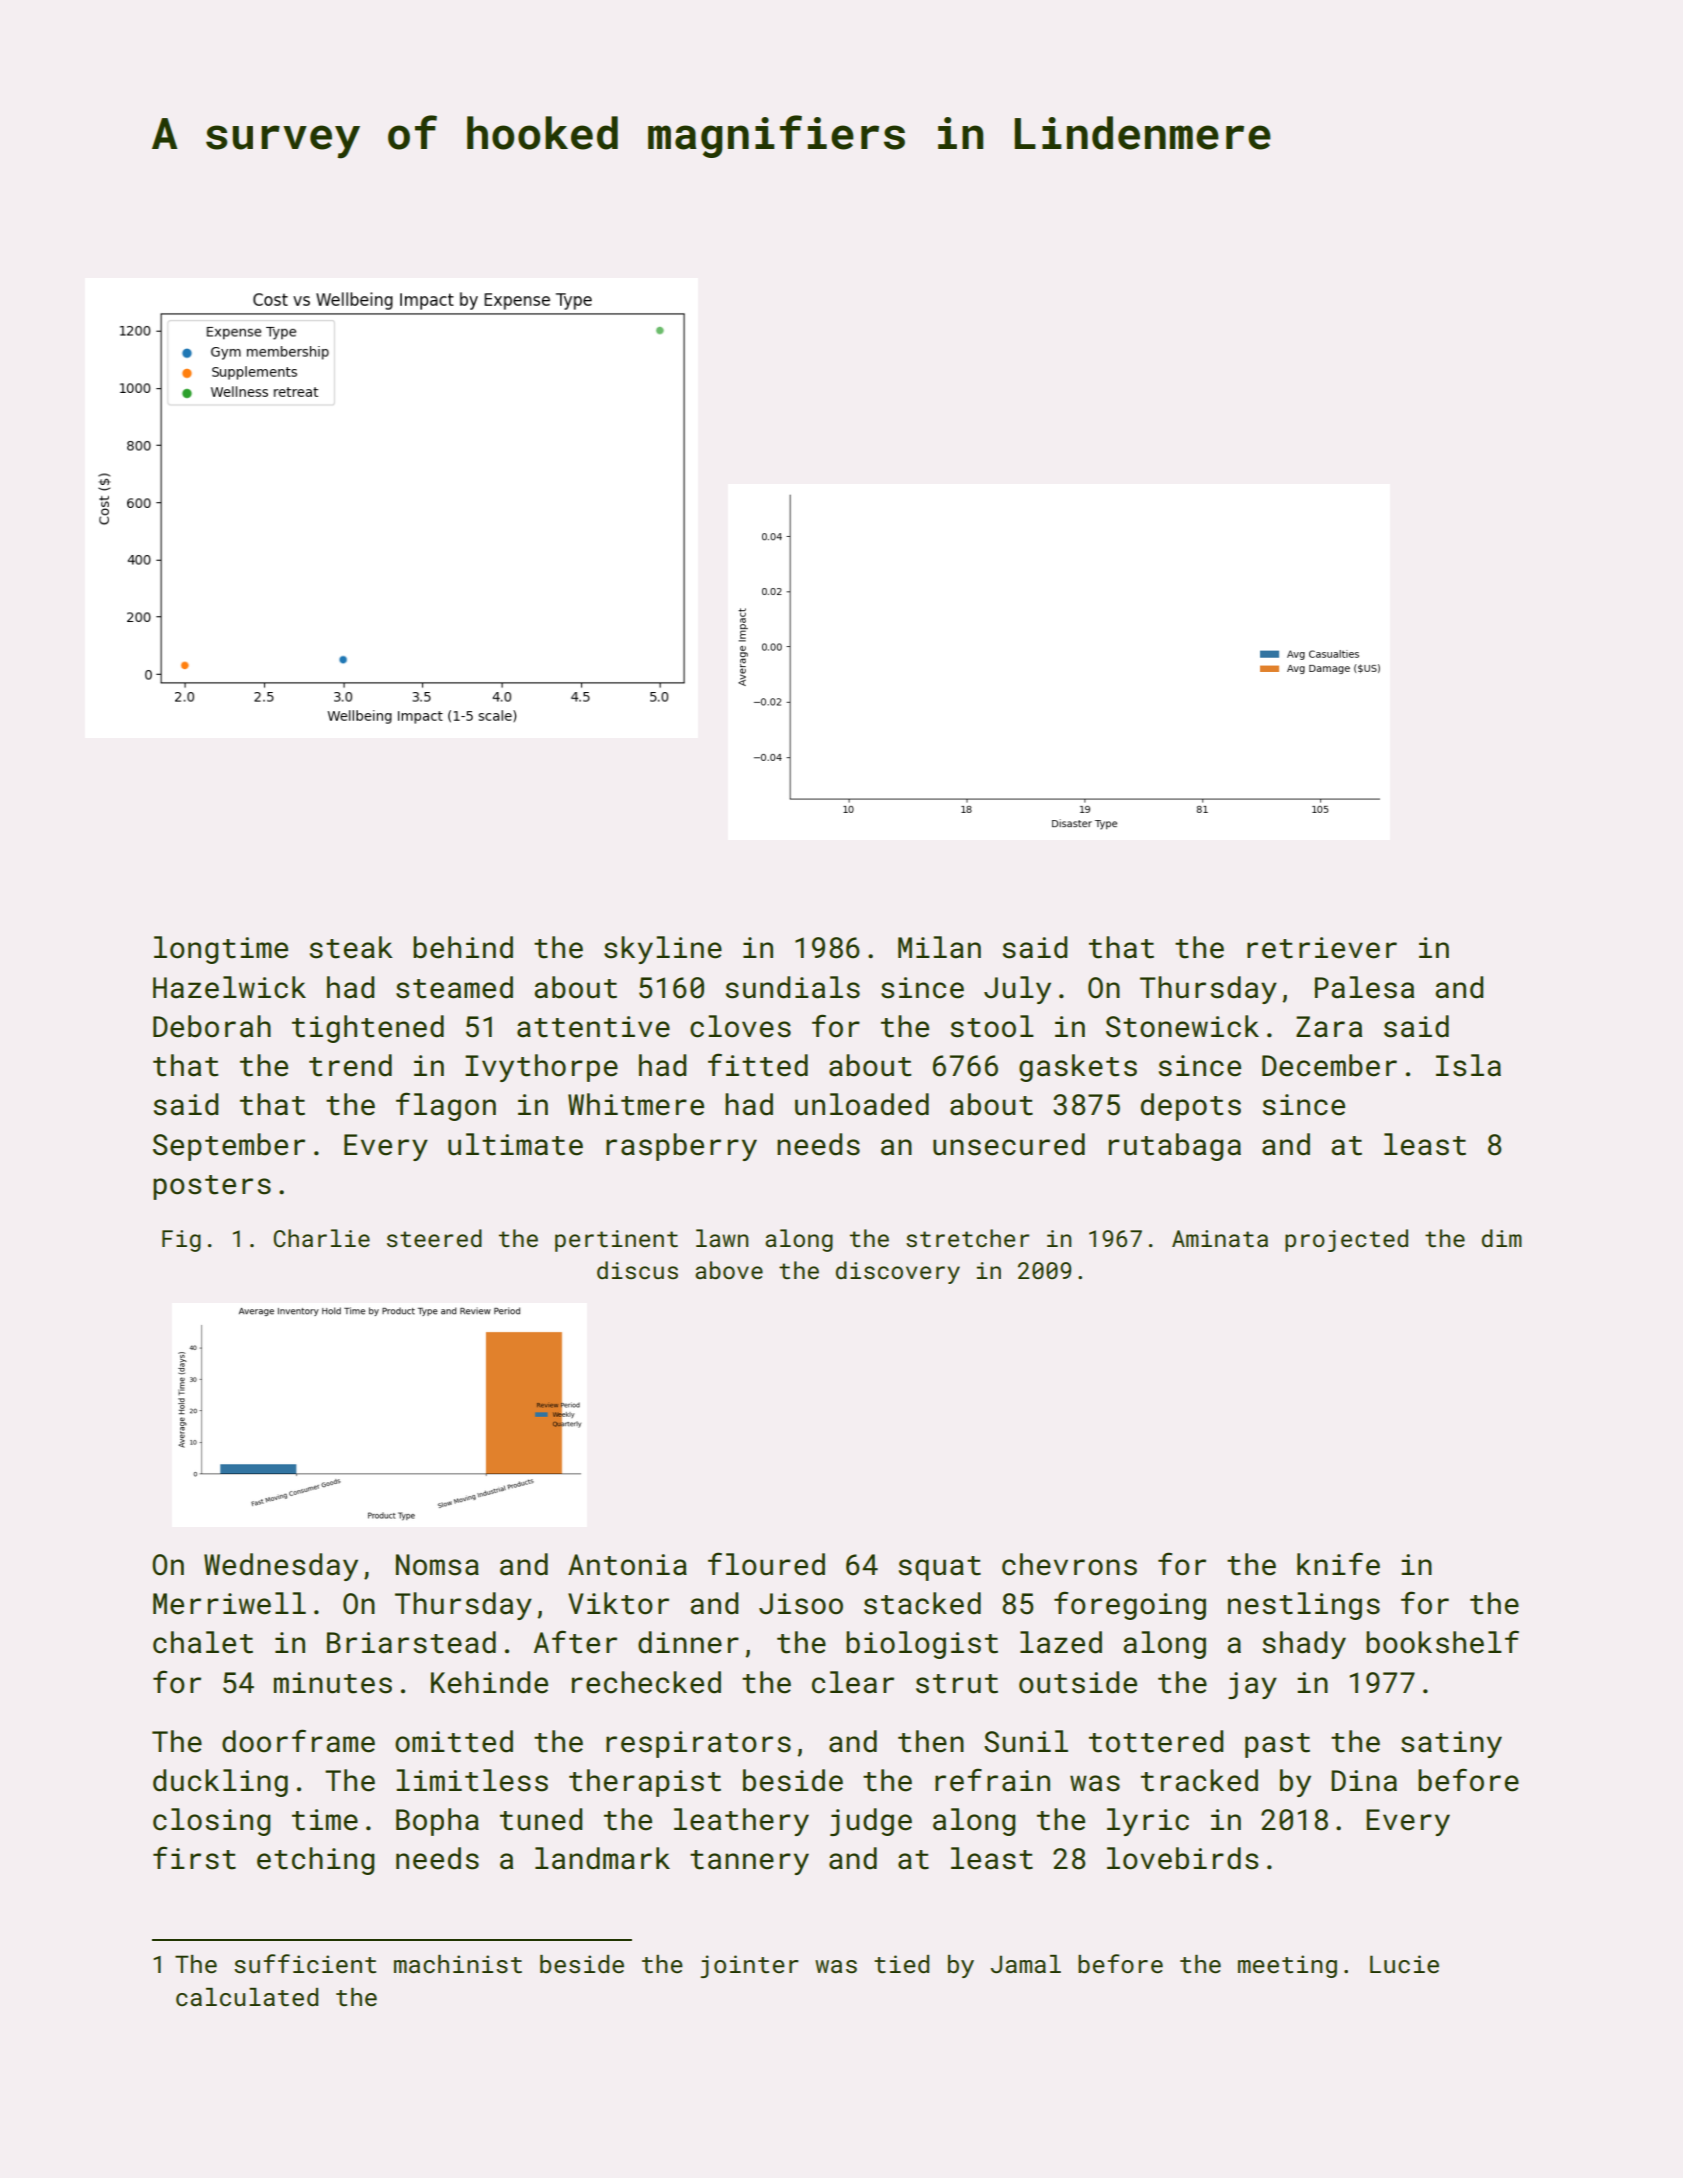 The image size is (1683, 2178). Describe the element at coordinates (247, 1997) in the screenshot. I see `calculated` at that location.
